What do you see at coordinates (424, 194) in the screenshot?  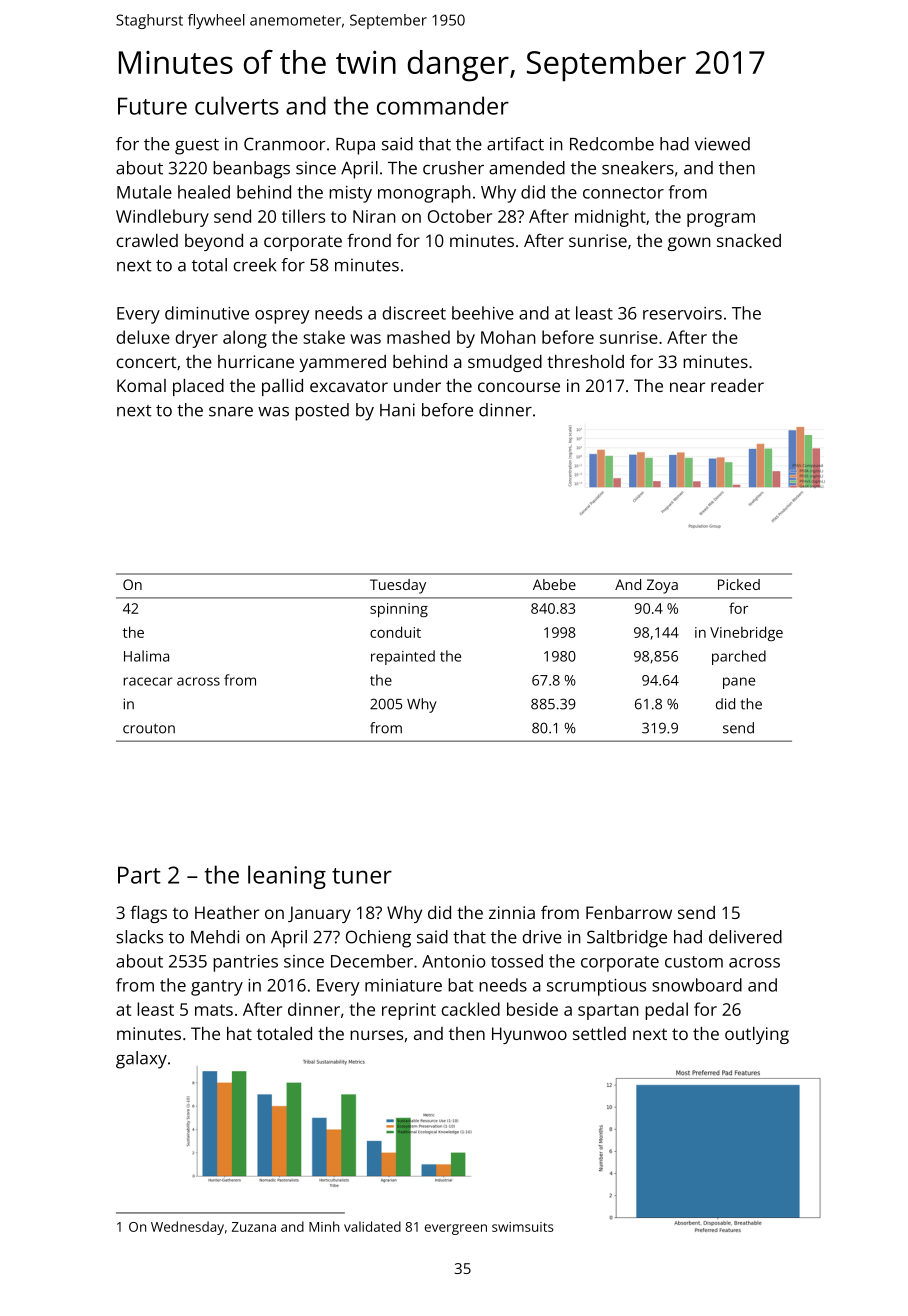 I see `monograph` at bounding box center [424, 194].
